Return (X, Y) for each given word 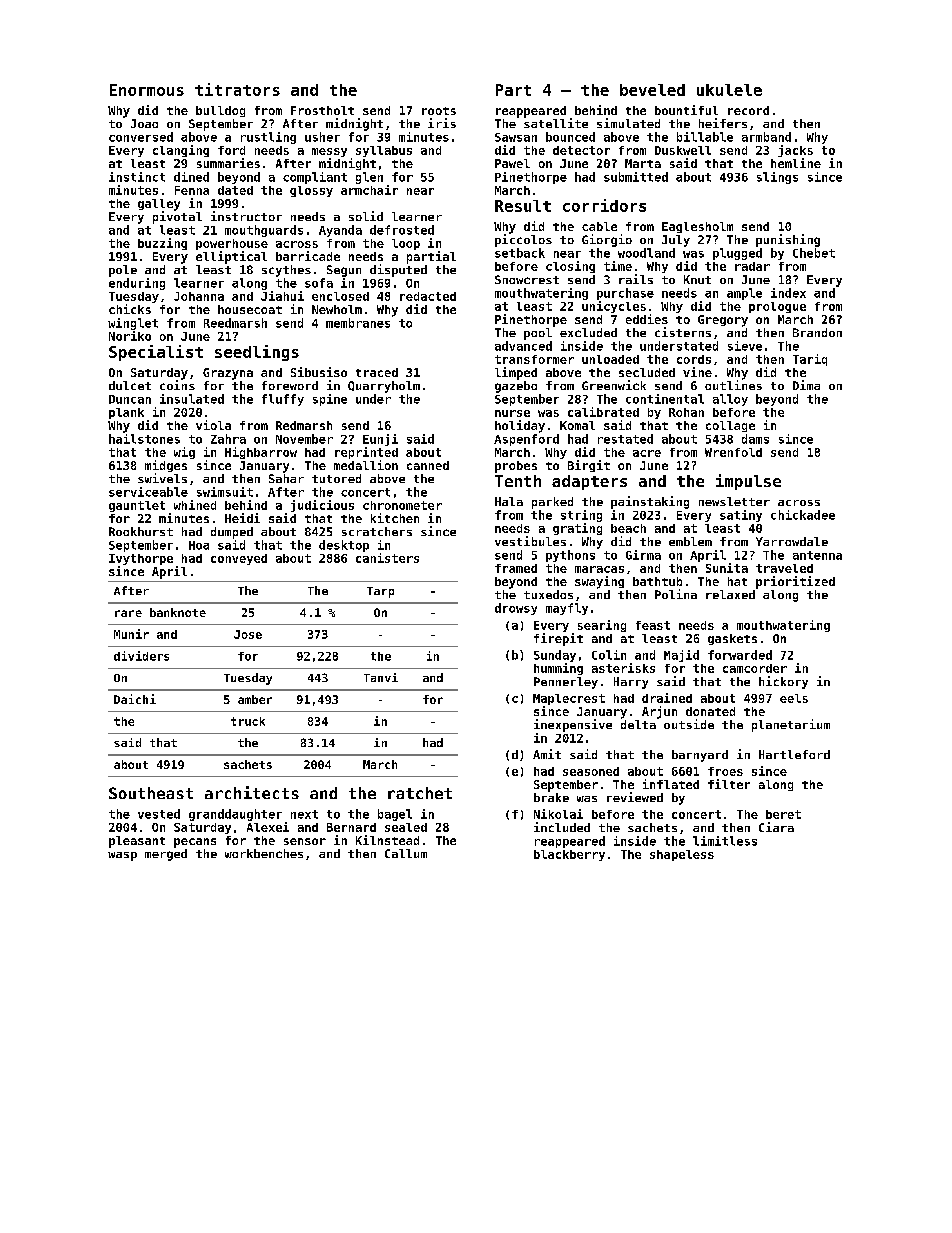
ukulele (729, 90)
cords (694, 359)
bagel (395, 815)
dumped (232, 533)
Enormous (147, 90)
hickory (783, 682)
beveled (652, 90)
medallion (366, 465)
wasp (122, 856)
